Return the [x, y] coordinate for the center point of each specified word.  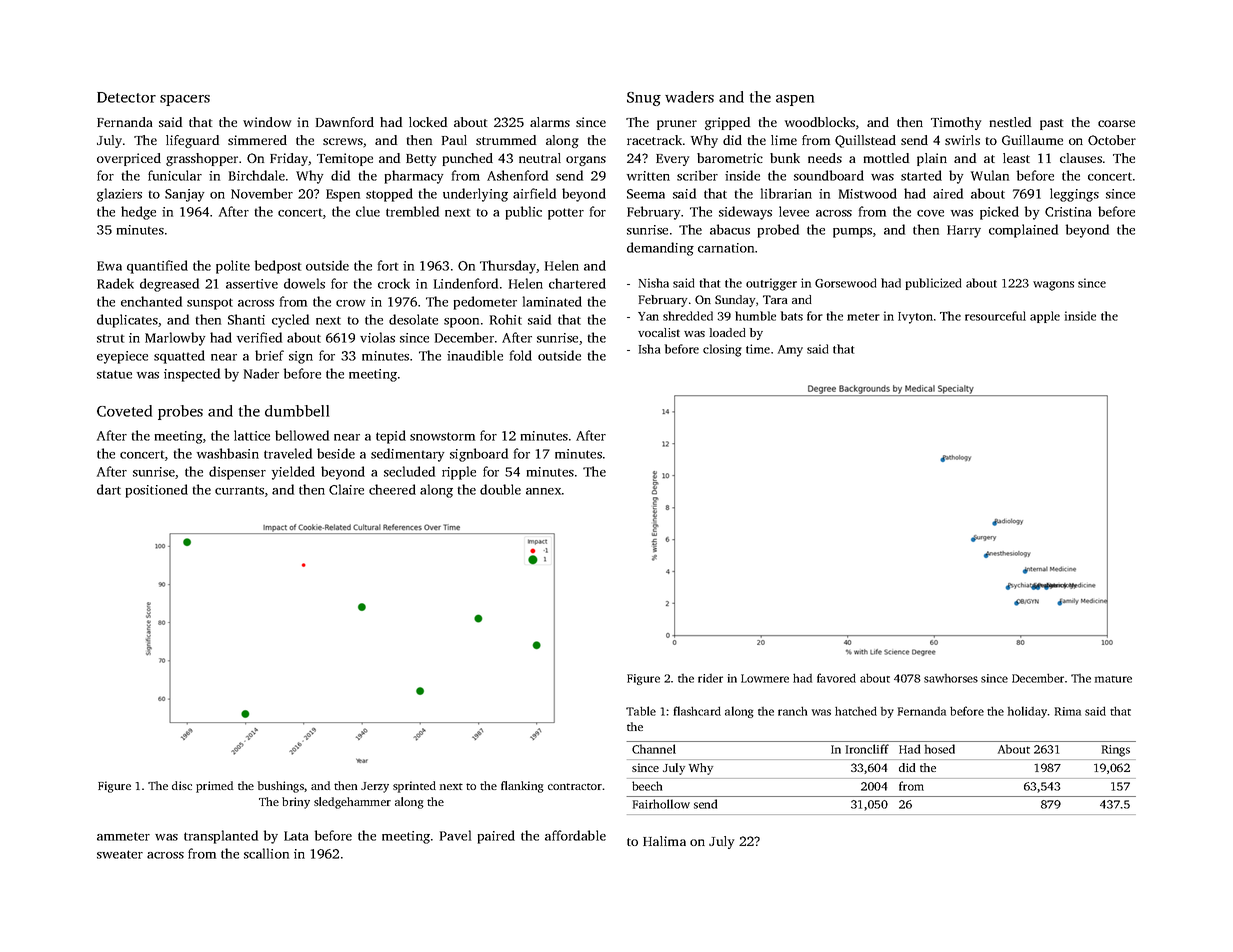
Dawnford [345, 122]
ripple [459, 473]
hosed [940, 749]
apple [1045, 317]
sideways [745, 213]
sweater [120, 854]
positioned [157, 491]
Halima [664, 841]
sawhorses [951, 678]
